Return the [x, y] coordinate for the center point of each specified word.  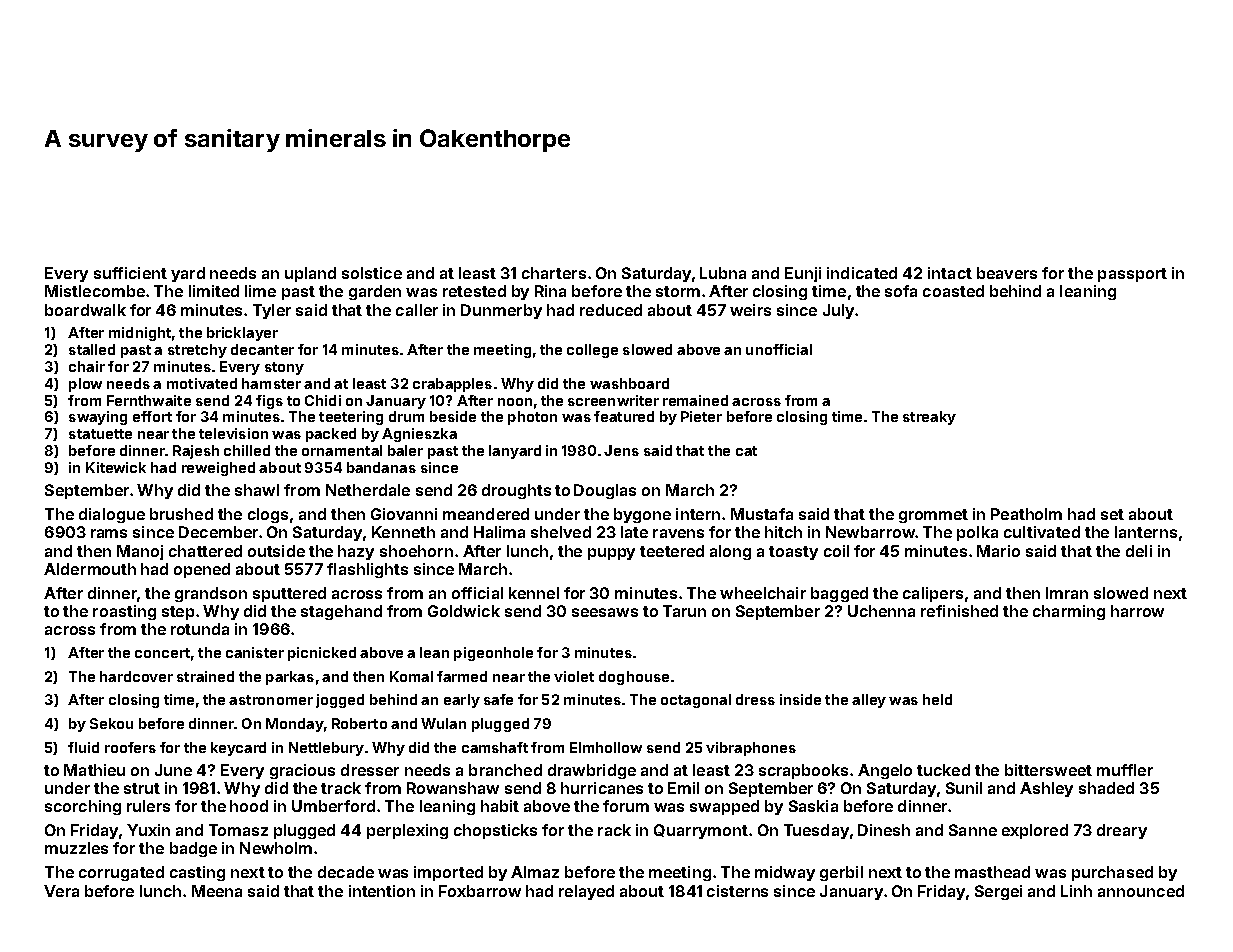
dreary [1122, 831]
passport [1132, 275]
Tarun [684, 611]
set [1112, 514]
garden [375, 292]
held [937, 699]
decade [346, 872]
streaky [929, 418]
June [173, 770]
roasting [124, 612]
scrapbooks [803, 771]
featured [624, 416]
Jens [621, 450]
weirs [750, 310]
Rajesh [196, 452]
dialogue [112, 515]
